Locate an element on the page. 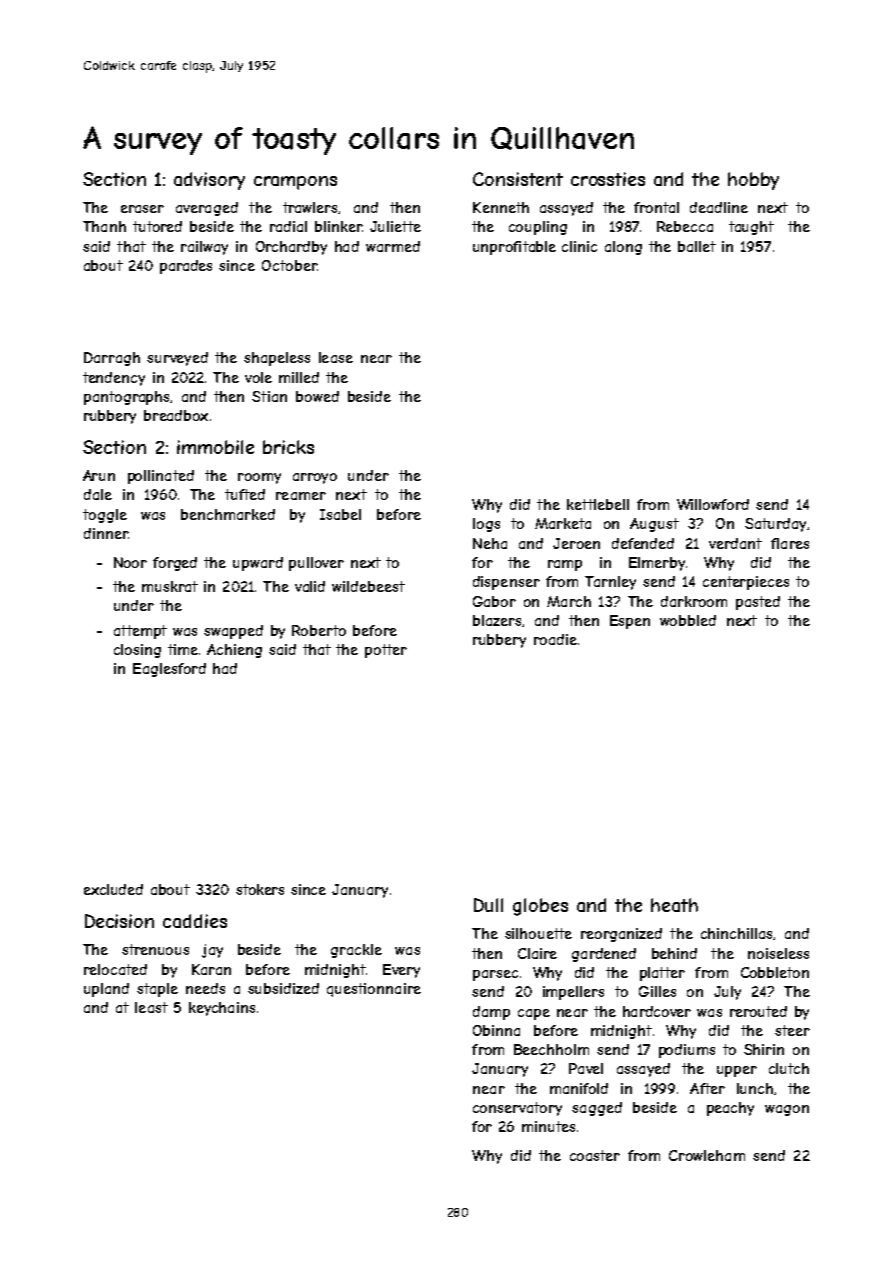 The image size is (893, 1267). Darragh is located at coordinates (112, 359).
